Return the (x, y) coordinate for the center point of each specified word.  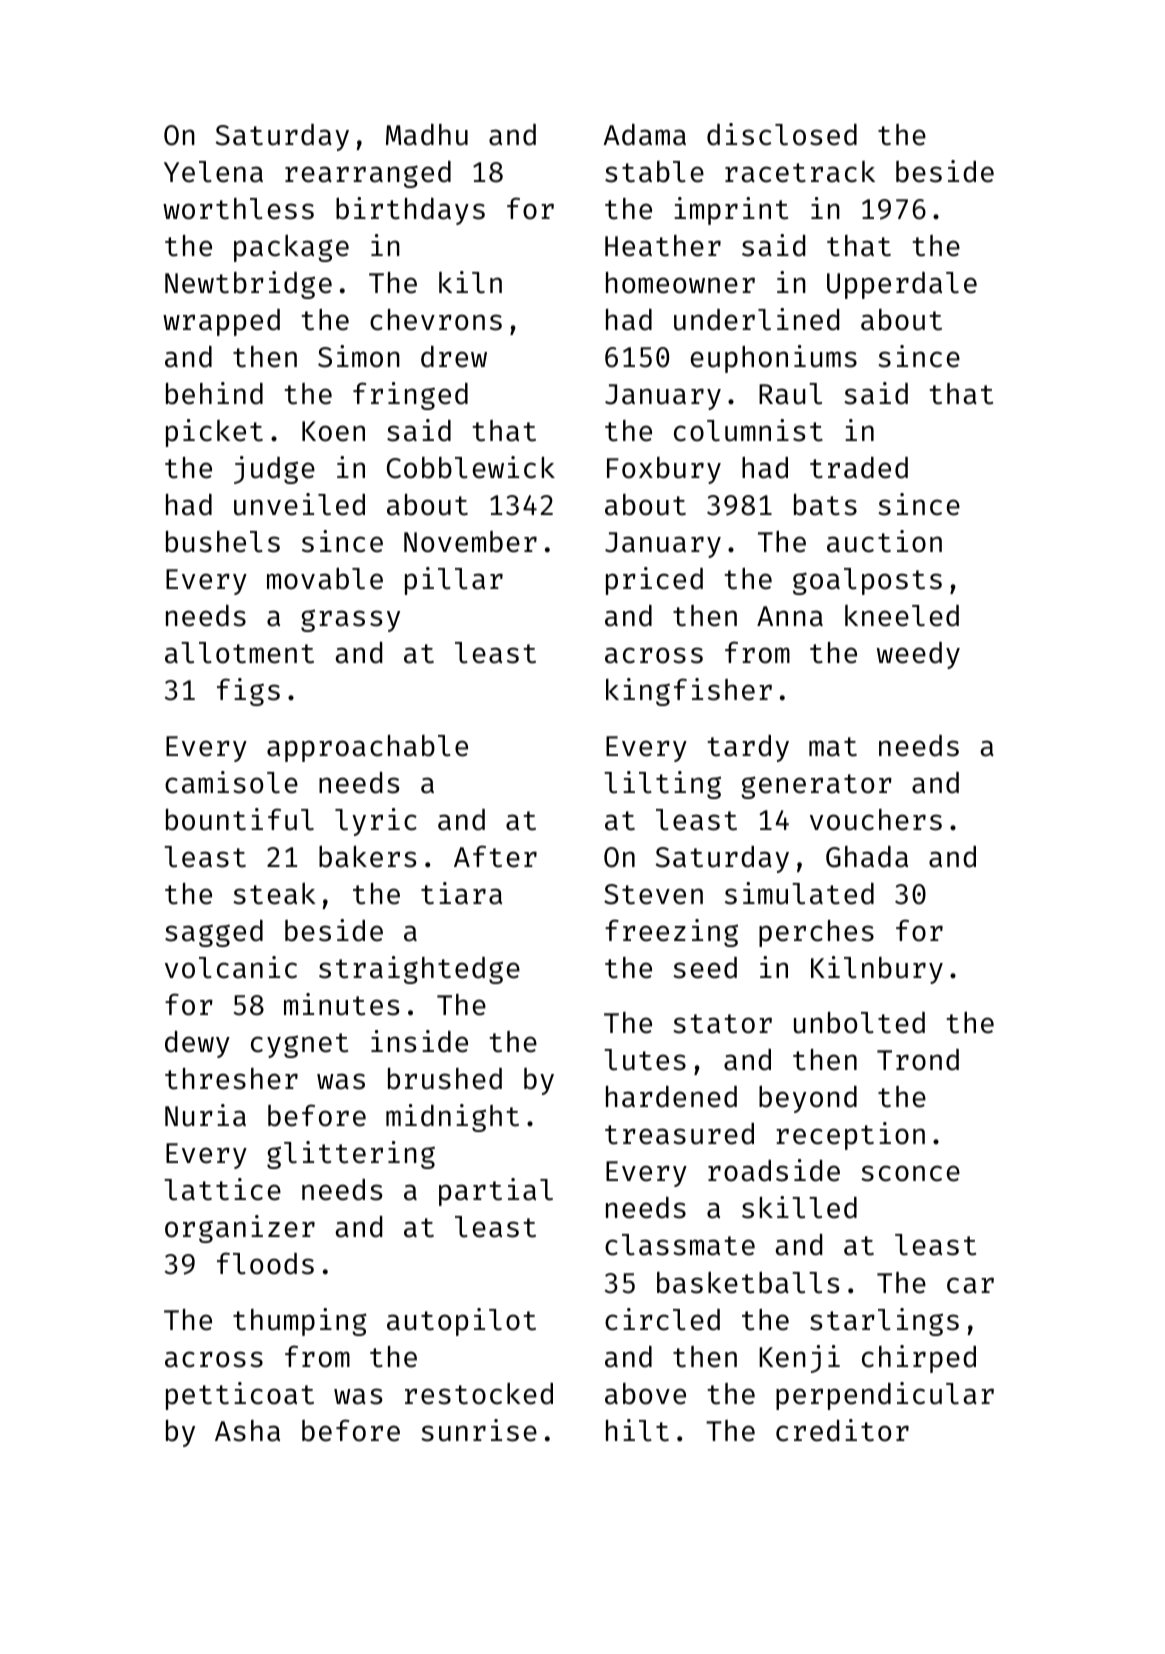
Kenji (799, 1359)
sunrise (479, 1430)
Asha (247, 1431)
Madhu (427, 134)
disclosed (782, 134)
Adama (644, 134)
